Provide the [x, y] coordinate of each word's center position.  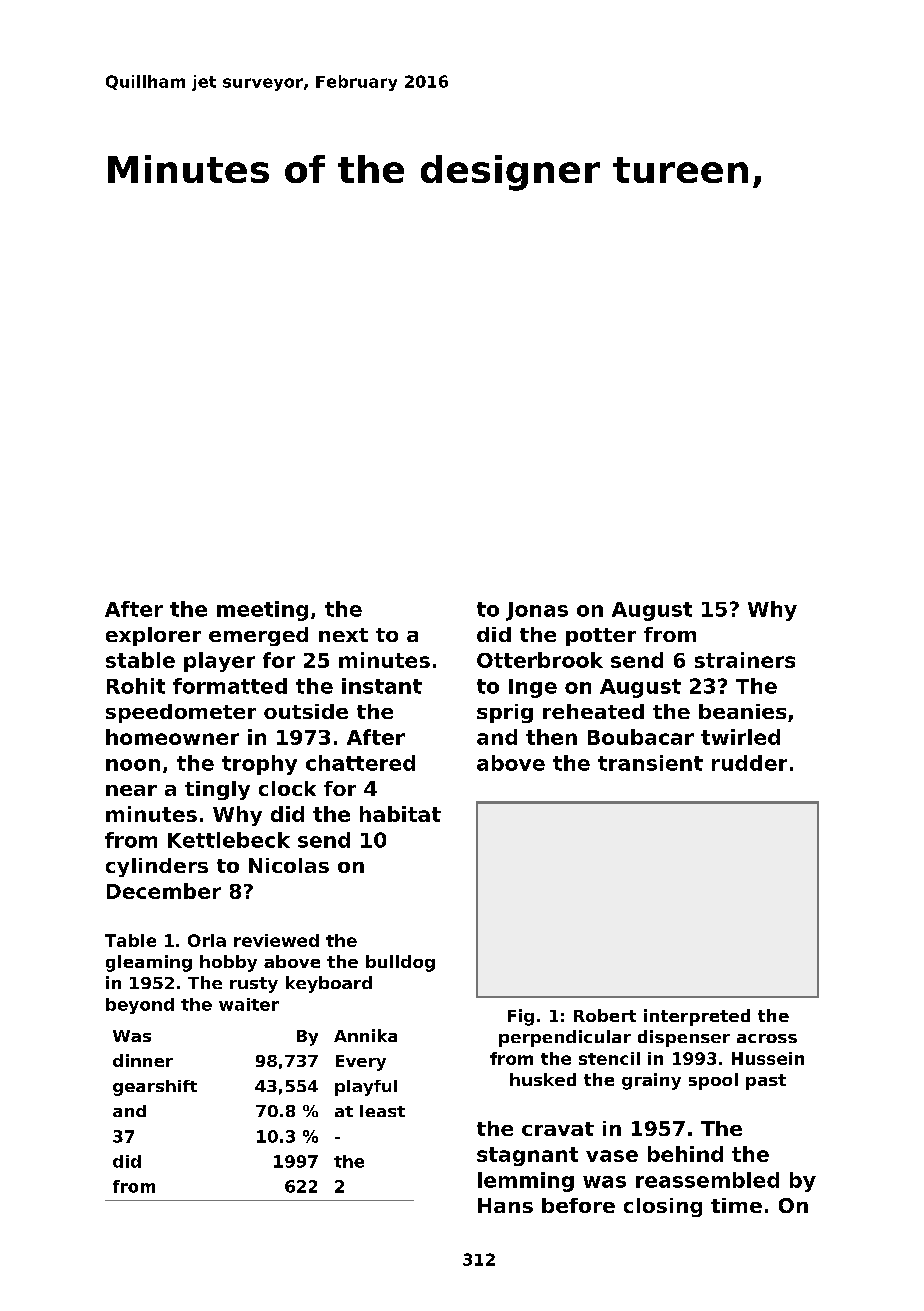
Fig [521, 1017]
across [767, 1038]
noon [133, 765]
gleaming [149, 963]
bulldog [400, 963]
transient [650, 763]
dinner [143, 1060]
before [578, 1205]
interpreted [697, 1017]
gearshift [155, 1088]
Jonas [537, 611]
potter [601, 637]
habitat [400, 814]
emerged [258, 636]
